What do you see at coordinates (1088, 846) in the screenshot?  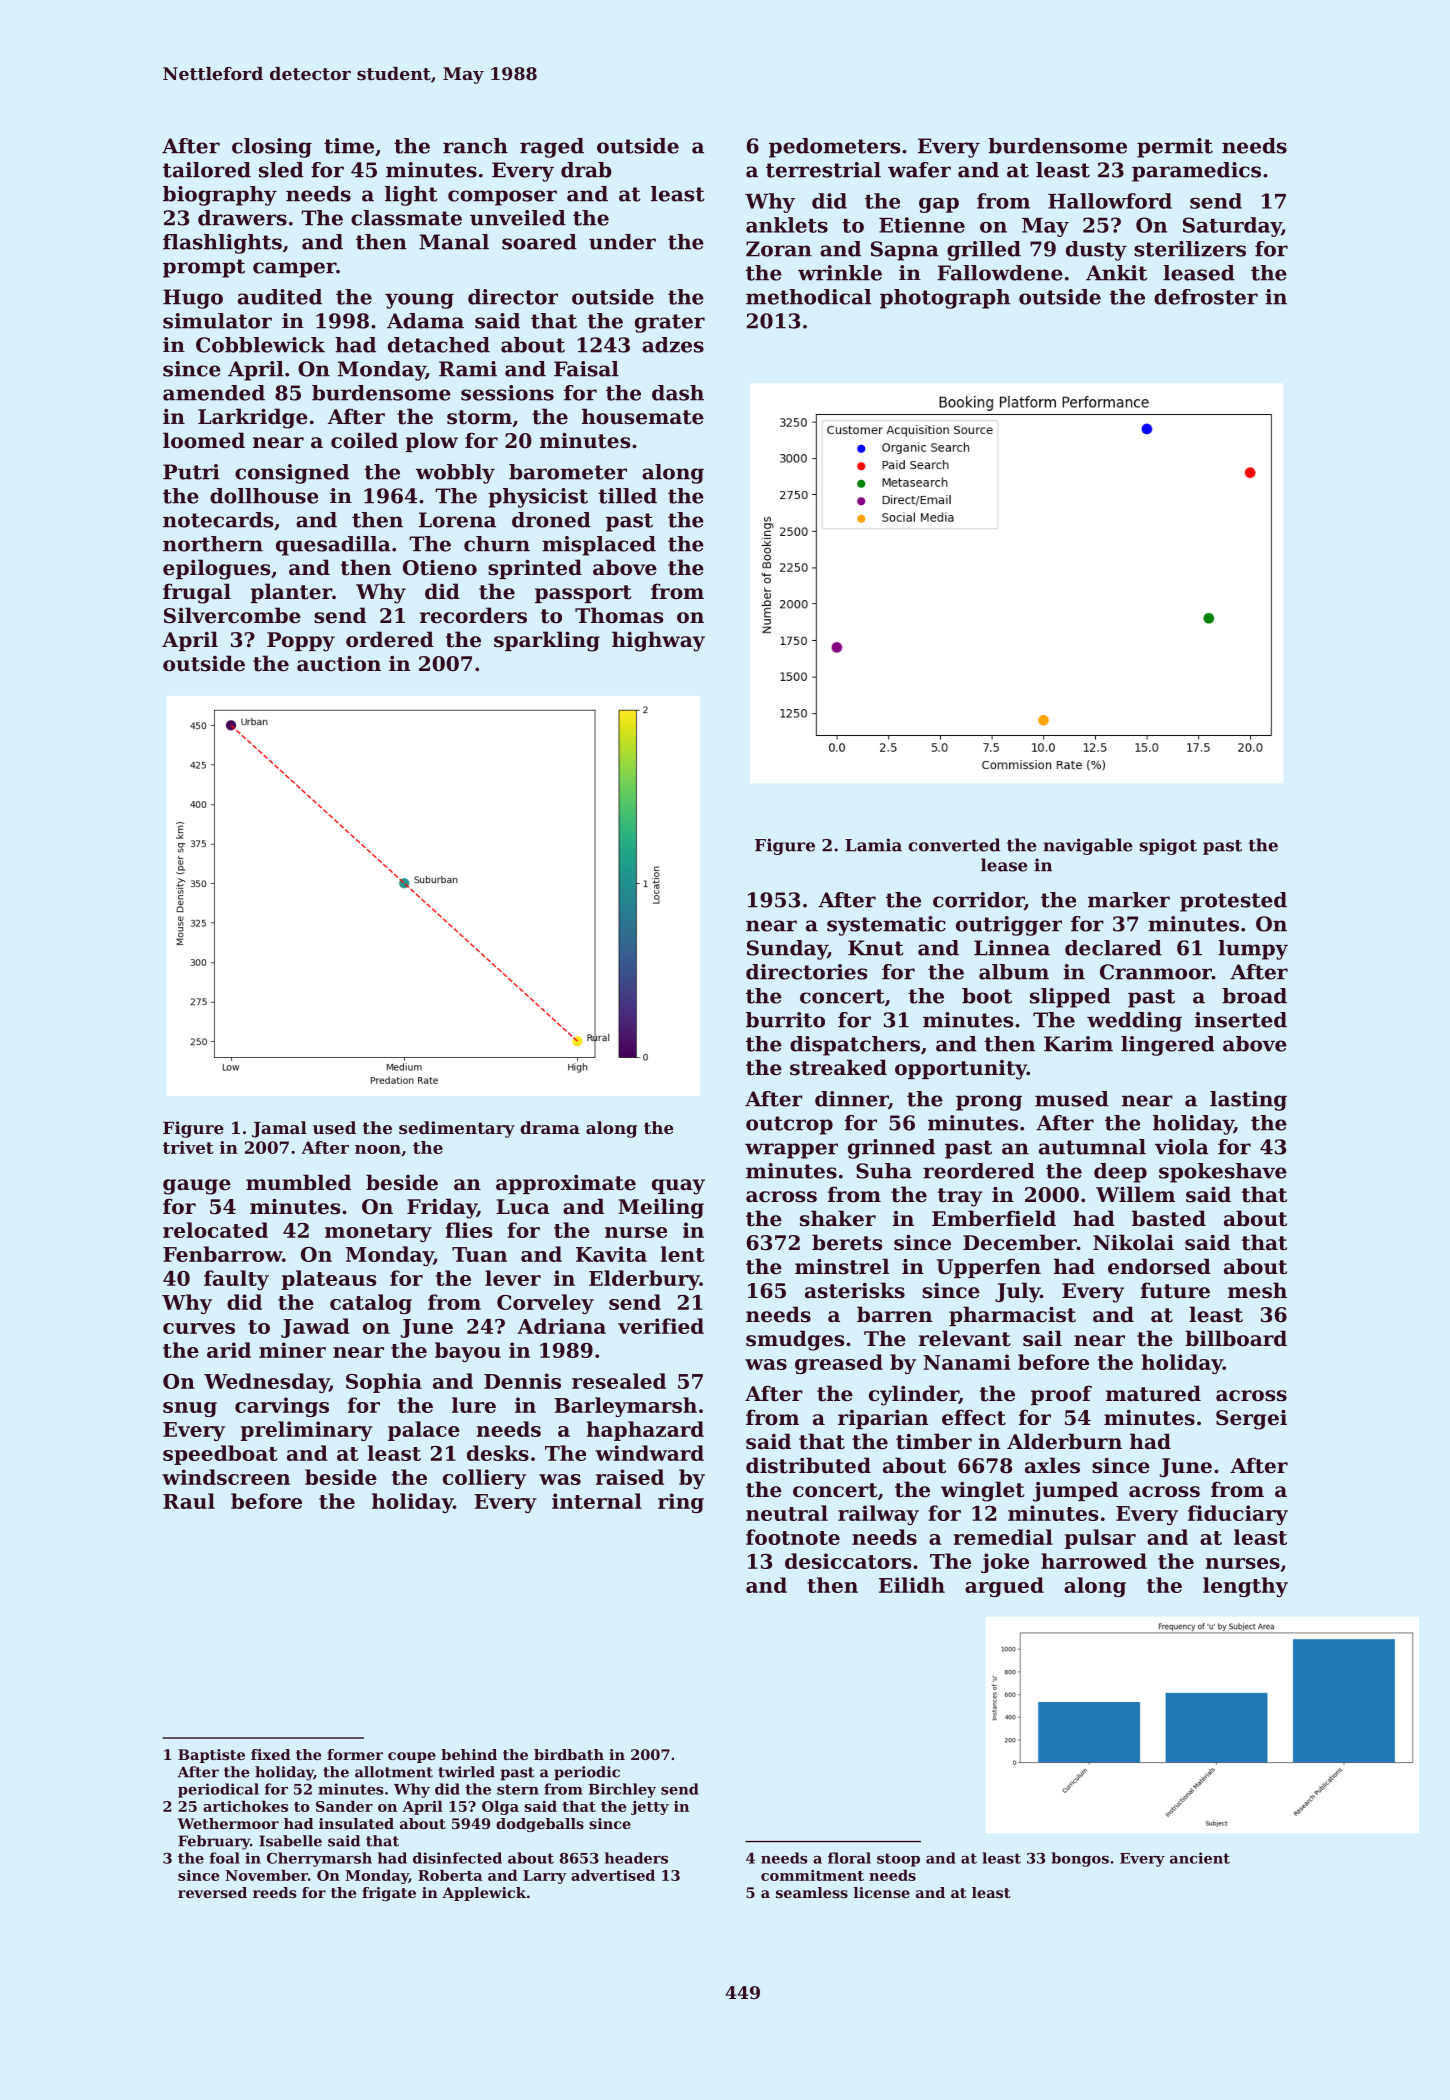 I see `navigable` at bounding box center [1088, 846].
